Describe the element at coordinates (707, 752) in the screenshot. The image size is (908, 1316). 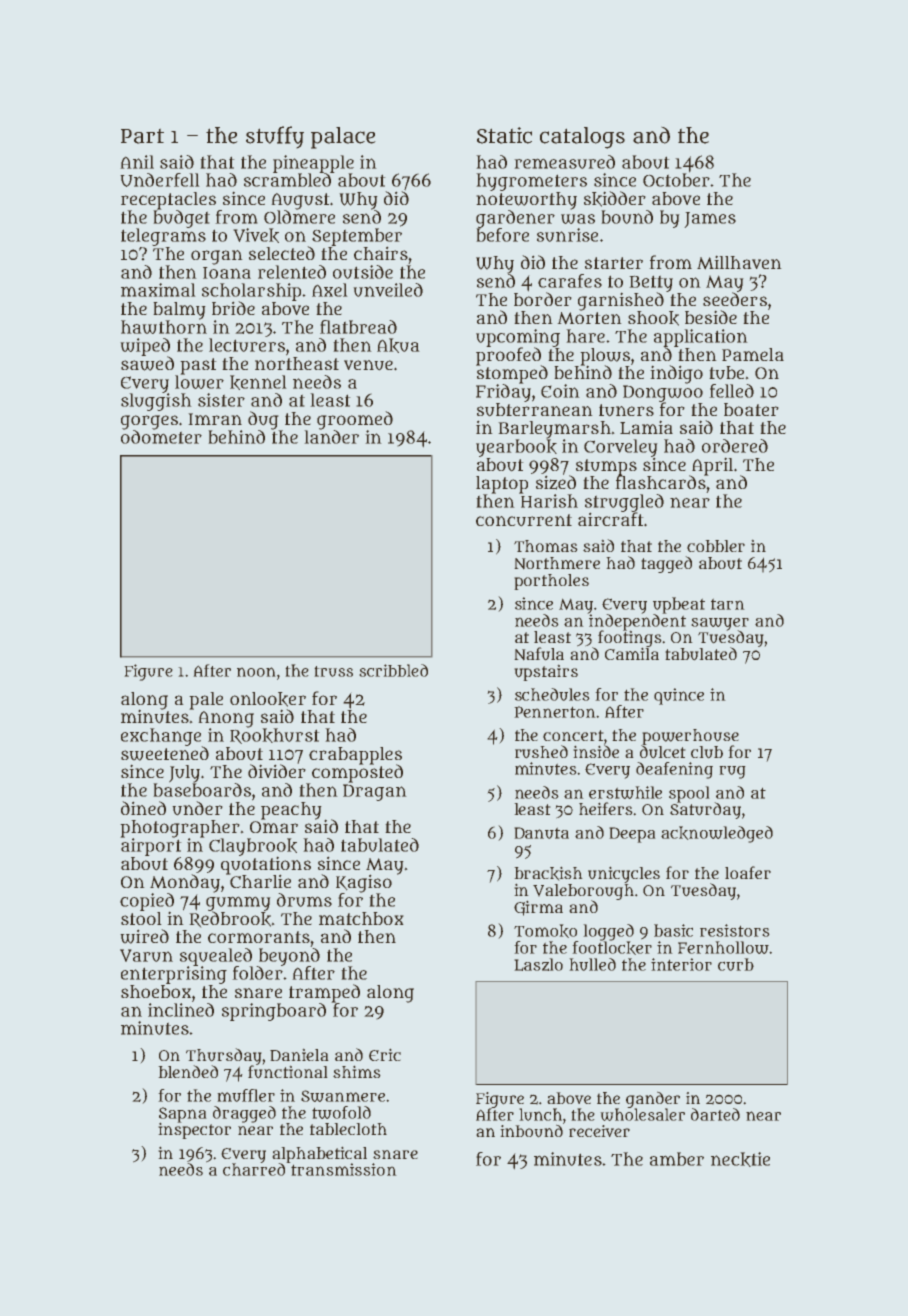
I see `club` at that location.
